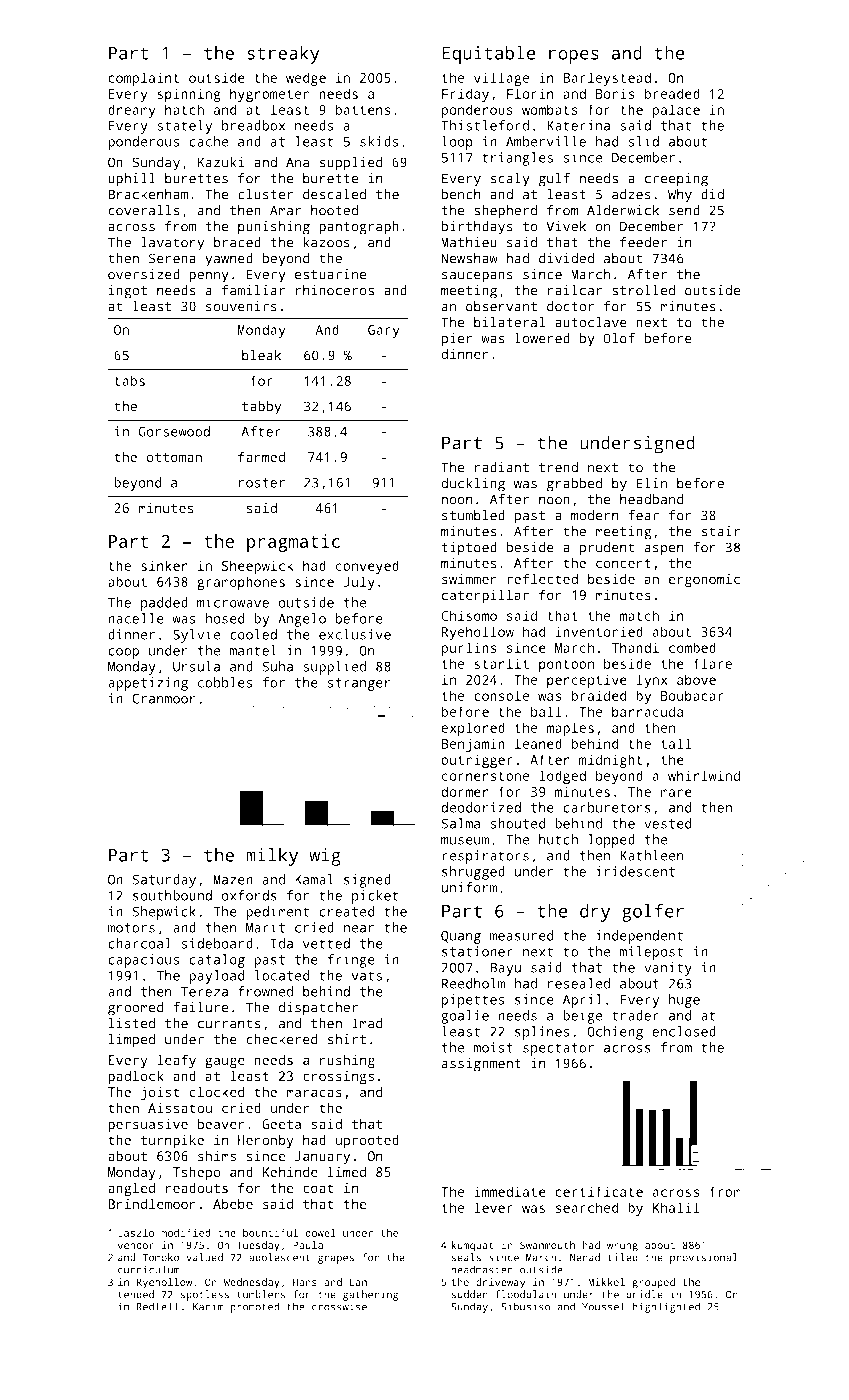 Image resolution: width=849 pixels, height=1400 pixels. What do you see at coordinates (283, 55) in the screenshot?
I see `streaky` at bounding box center [283, 55].
